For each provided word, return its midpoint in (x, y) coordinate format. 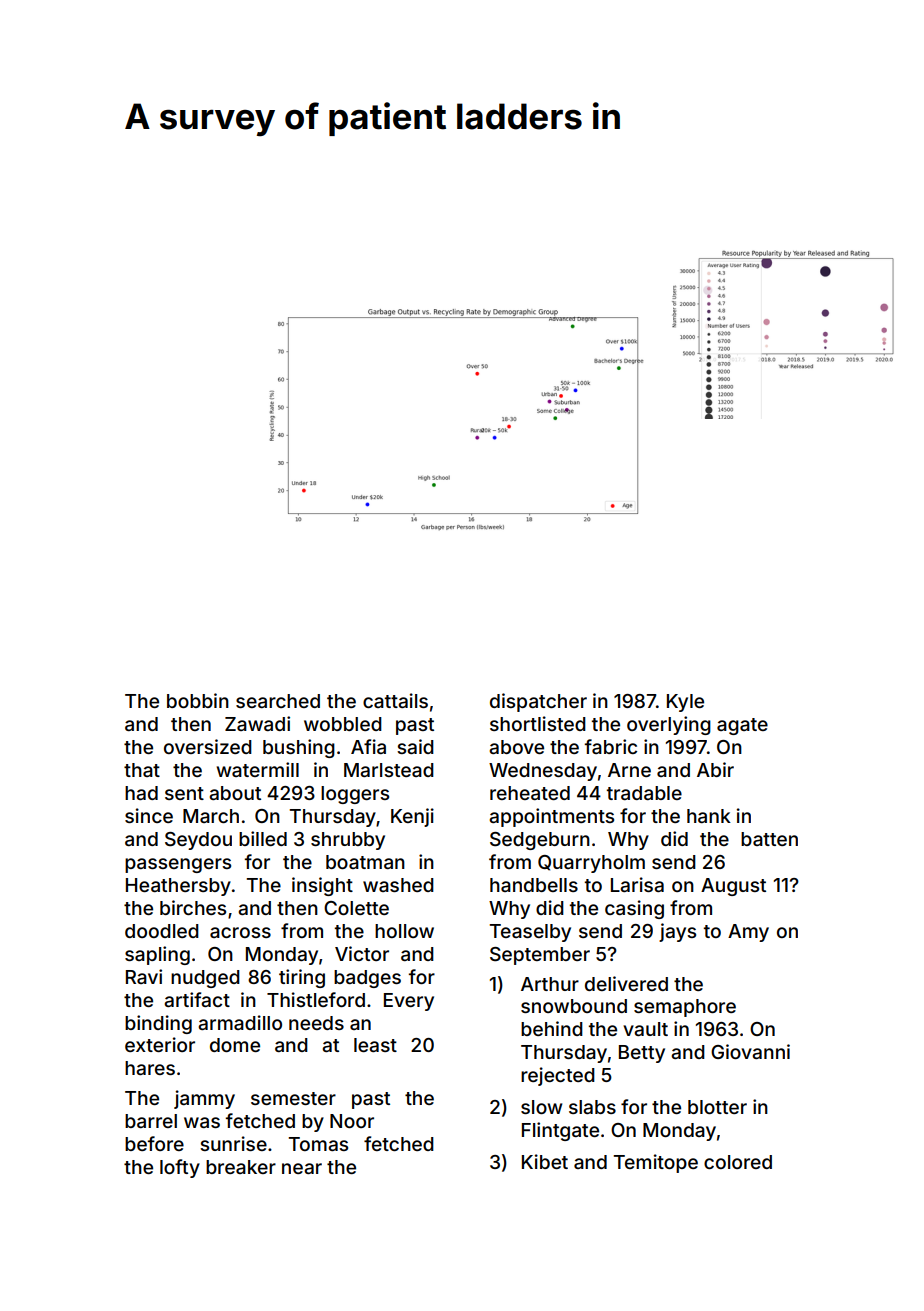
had (141, 793)
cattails (395, 700)
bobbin (198, 700)
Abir (715, 769)
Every (409, 1002)
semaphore (685, 1008)
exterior (160, 1044)
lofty (180, 1168)
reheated (530, 793)
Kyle (685, 703)
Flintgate (560, 1131)
